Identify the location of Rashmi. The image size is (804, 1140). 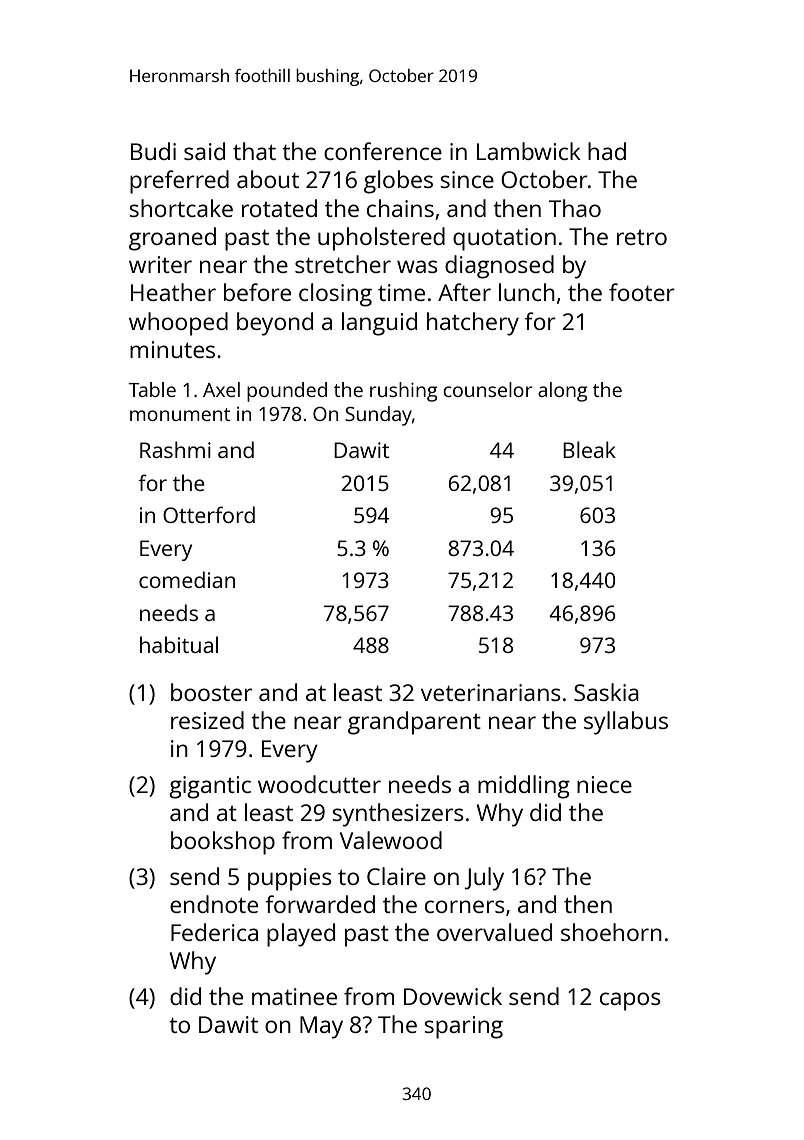
(175, 449).
